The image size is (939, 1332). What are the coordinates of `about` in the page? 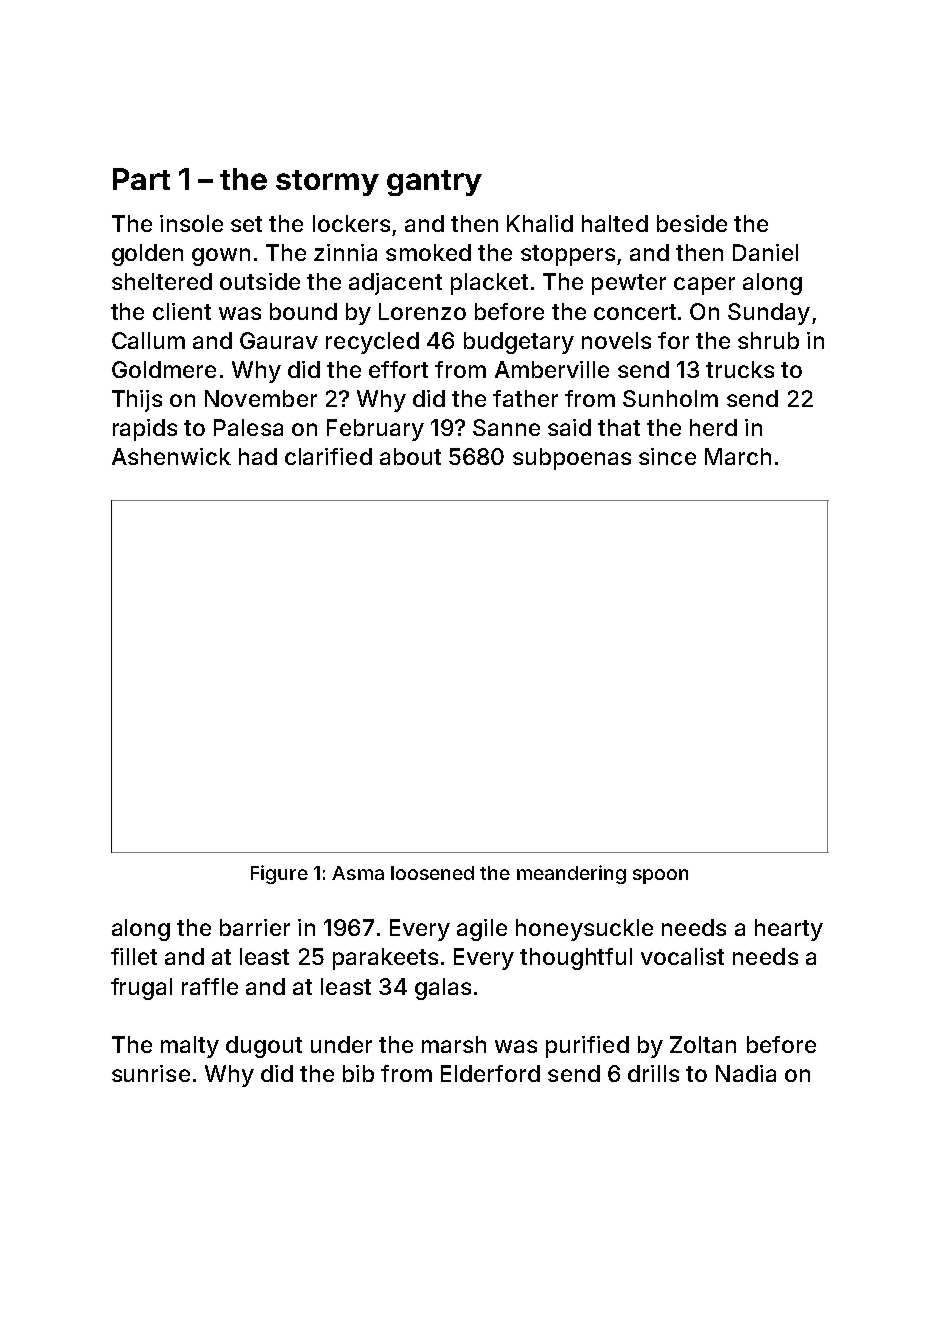 It's located at (410, 456).
